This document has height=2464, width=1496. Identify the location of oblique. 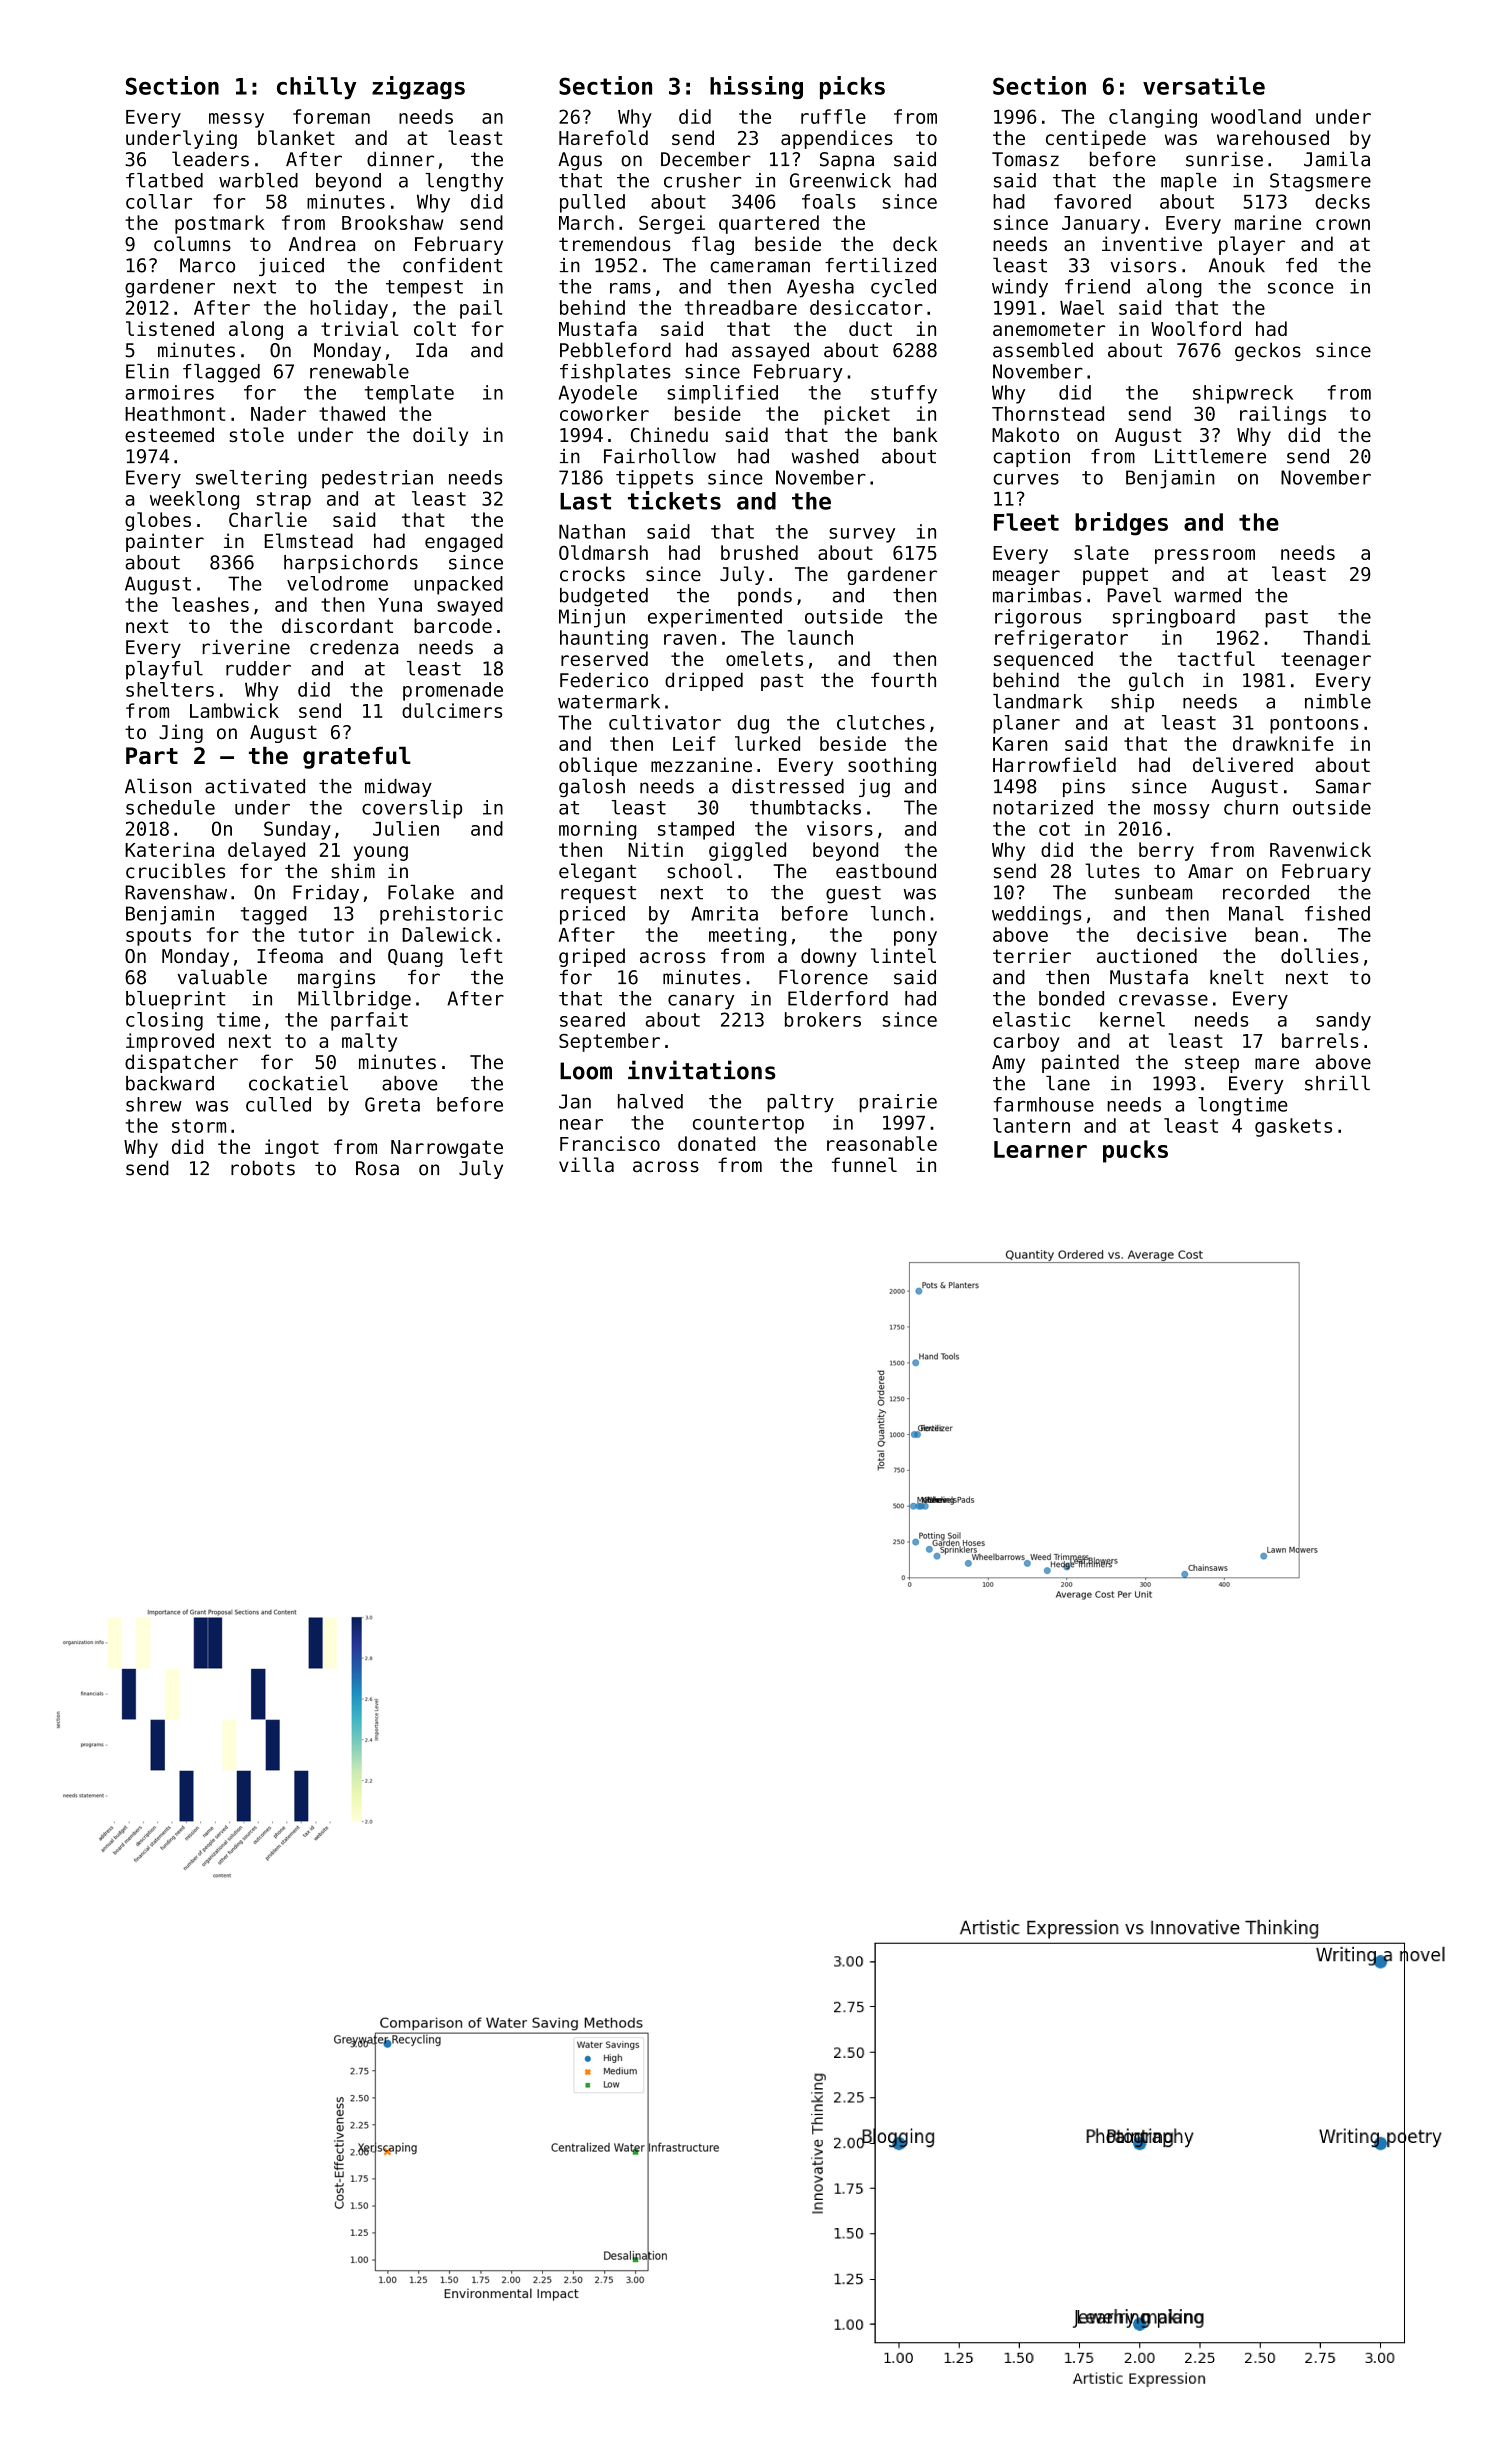
(598, 766).
